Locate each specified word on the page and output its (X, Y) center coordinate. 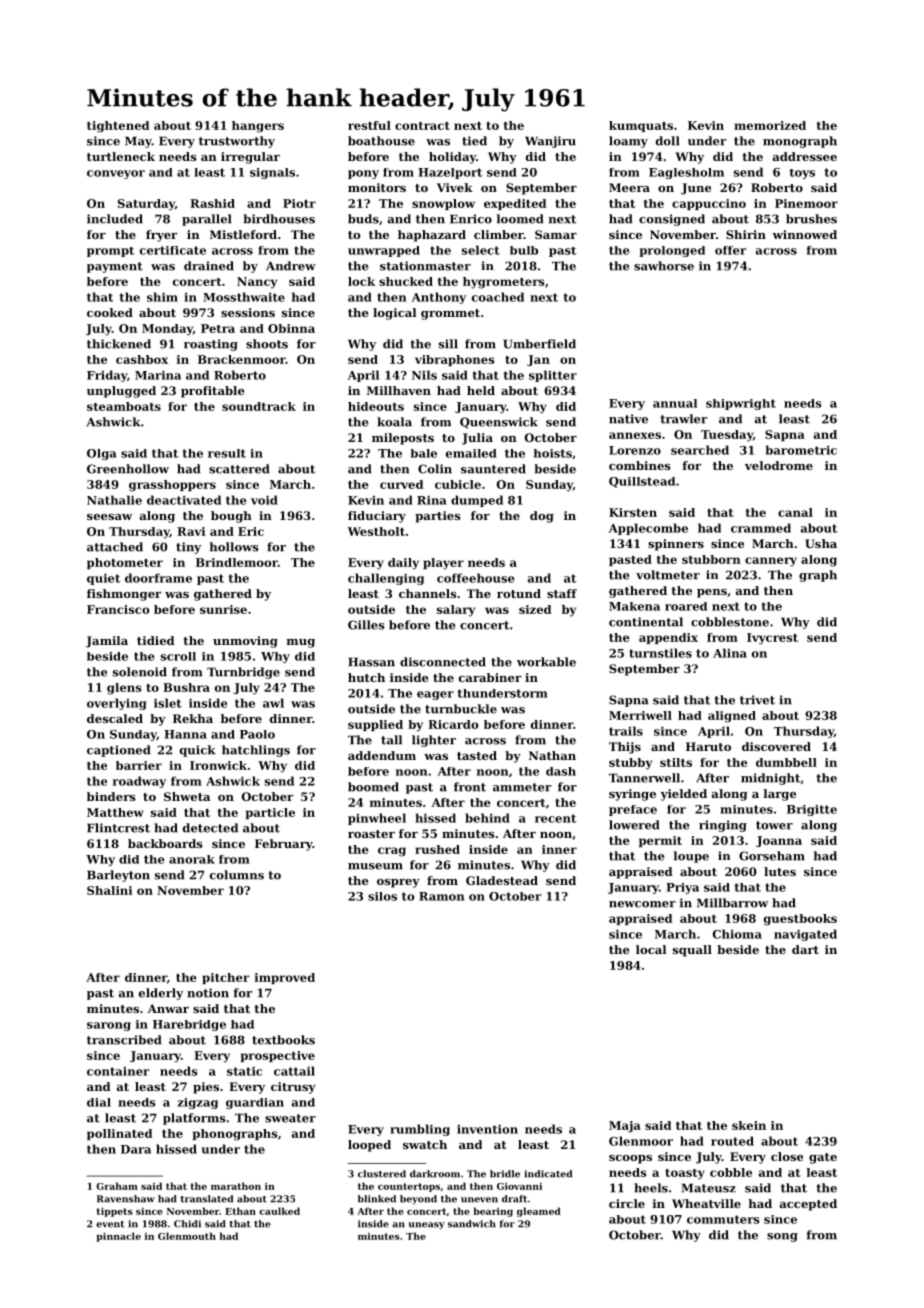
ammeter (522, 787)
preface (633, 810)
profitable (213, 392)
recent (555, 818)
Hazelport (450, 173)
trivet (757, 700)
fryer (162, 236)
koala (394, 422)
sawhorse (664, 266)
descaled (115, 718)
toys (802, 174)
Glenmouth (187, 1236)
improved (285, 978)
